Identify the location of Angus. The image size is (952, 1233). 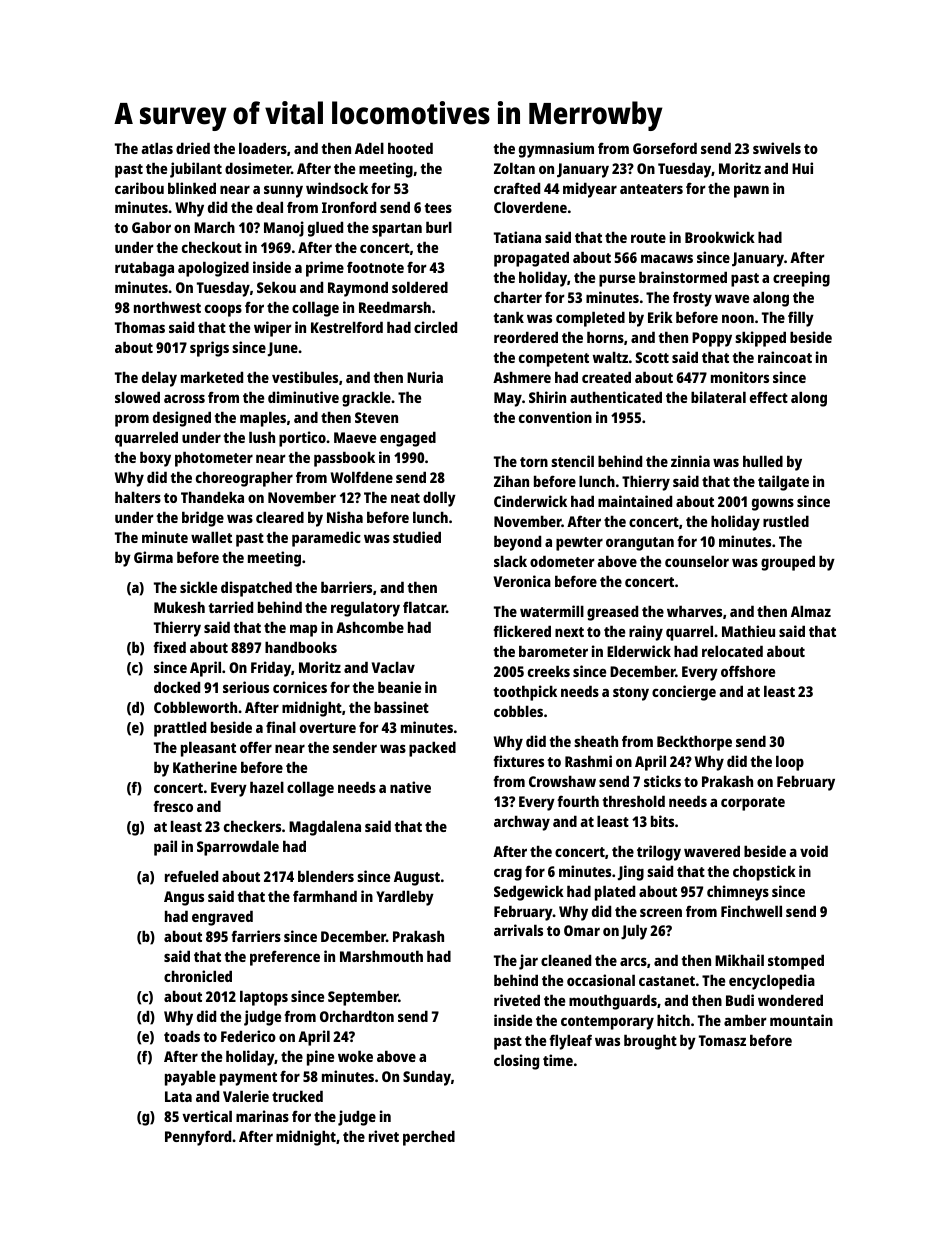
(184, 898).
